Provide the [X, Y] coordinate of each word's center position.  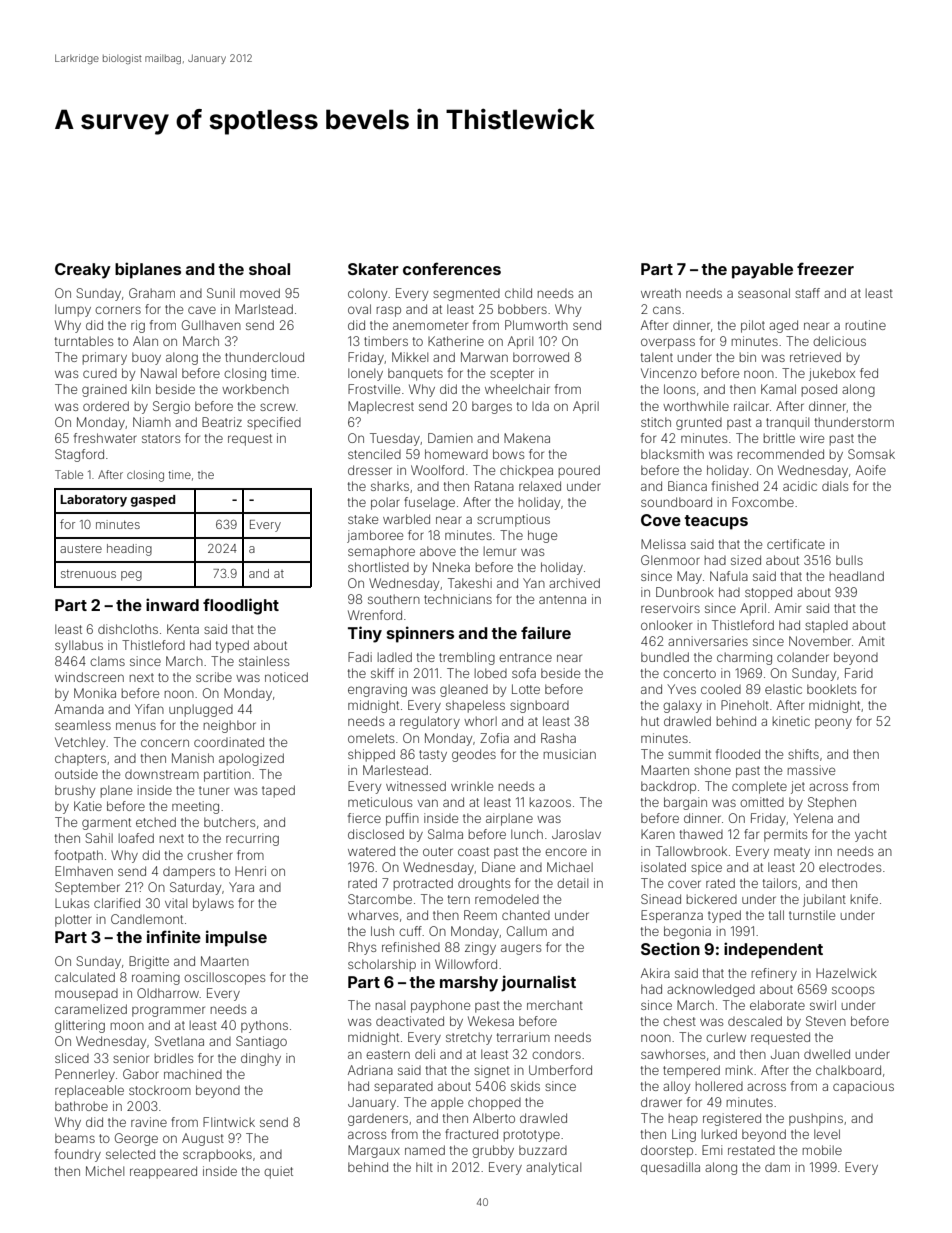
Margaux [374, 1151]
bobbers [522, 309]
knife [864, 899]
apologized [251, 759]
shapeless [475, 706]
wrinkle [472, 786]
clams [107, 661]
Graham [152, 293]
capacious [863, 1087]
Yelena [813, 818]
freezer [825, 268]
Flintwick [229, 1122]
